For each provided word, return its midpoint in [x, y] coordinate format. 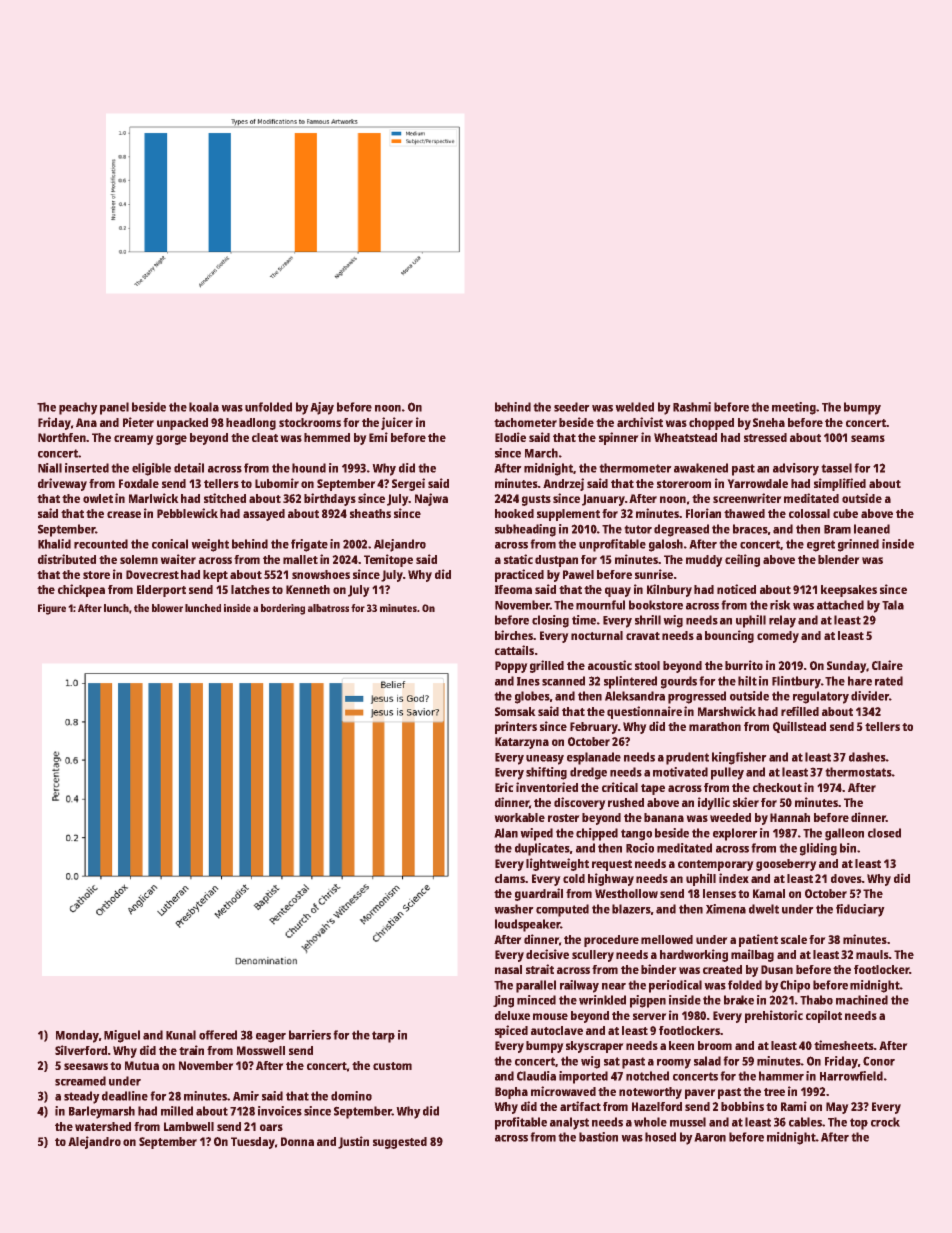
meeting [794, 408]
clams [510, 878]
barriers [310, 1035]
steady [81, 1097]
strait [540, 969]
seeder [571, 407]
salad [707, 1061]
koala [204, 407]
